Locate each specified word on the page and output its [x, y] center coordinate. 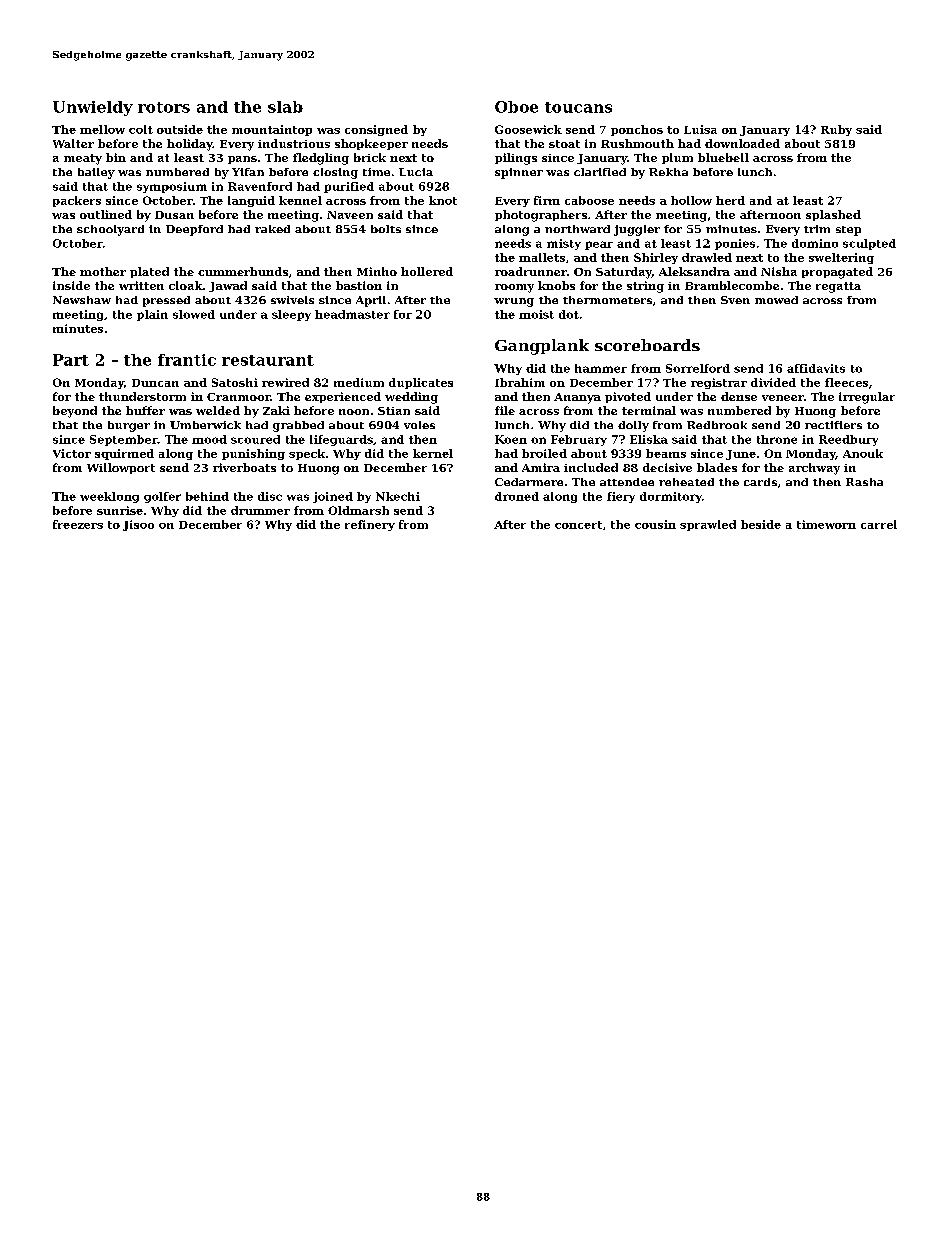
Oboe [516, 107]
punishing [253, 454]
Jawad [228, 286]
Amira [541, 467]
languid [251, 201]
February [579, 440]
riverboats [244, 467]
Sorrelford [698, 368]
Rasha [864, 482]
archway [814, 469]
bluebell [723, 157]
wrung [514, 302]
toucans [578, 107]
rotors [164, 107]
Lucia [416, 172]
